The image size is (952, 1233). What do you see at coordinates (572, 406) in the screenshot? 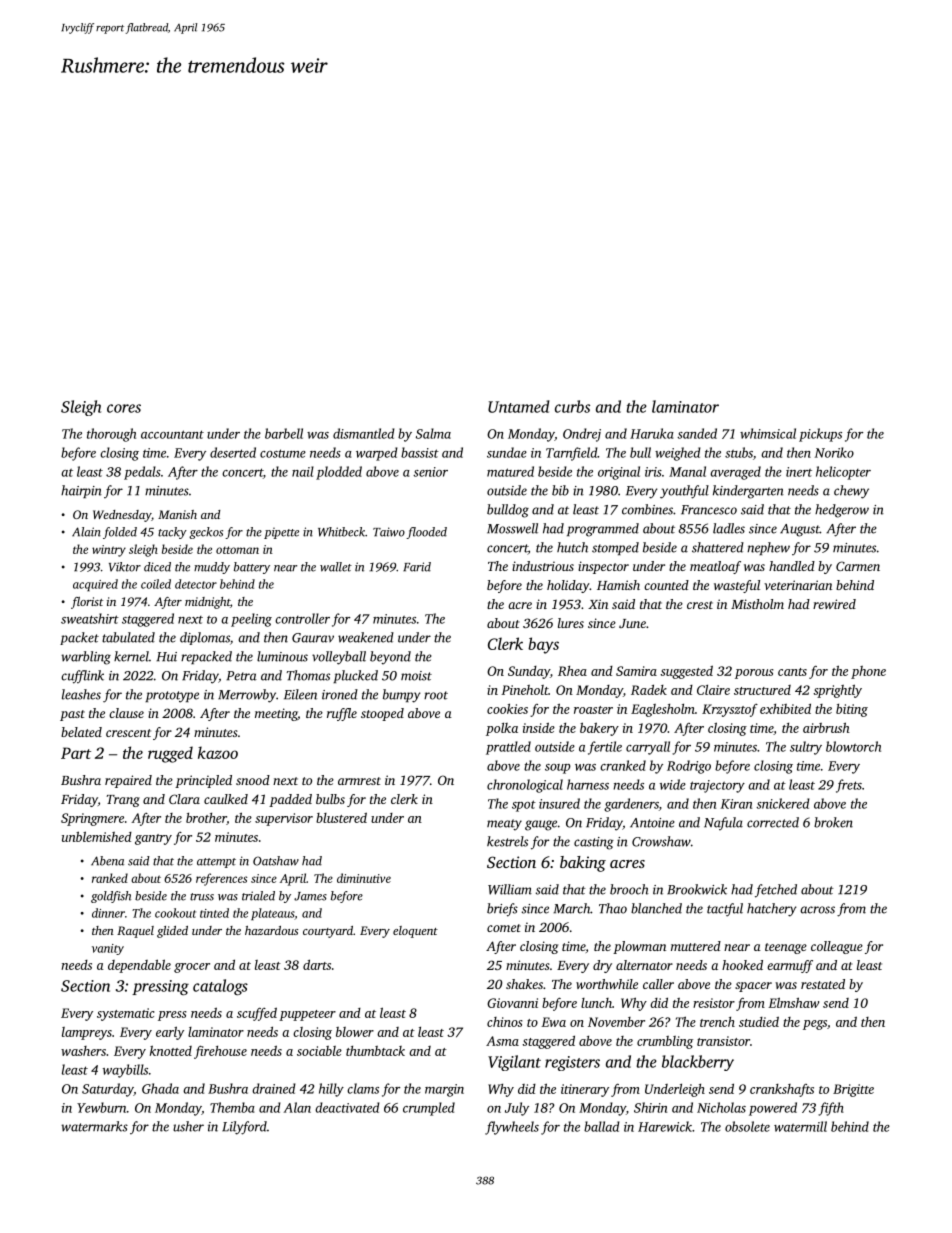
I see `curbs` at bounding box center [572, 406].
